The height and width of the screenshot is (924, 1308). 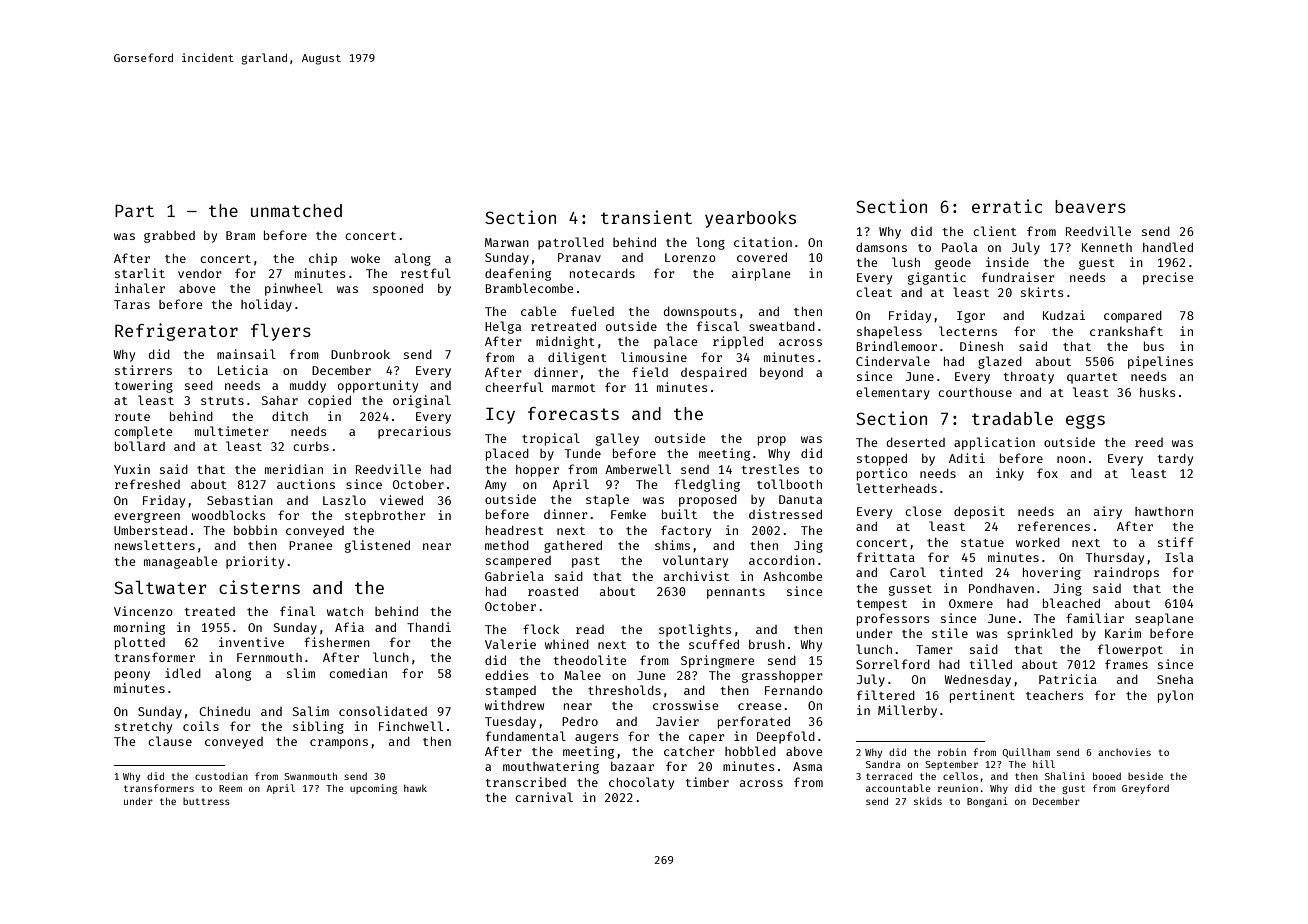 I want to click on hawk, so click(x=415, y=788).
